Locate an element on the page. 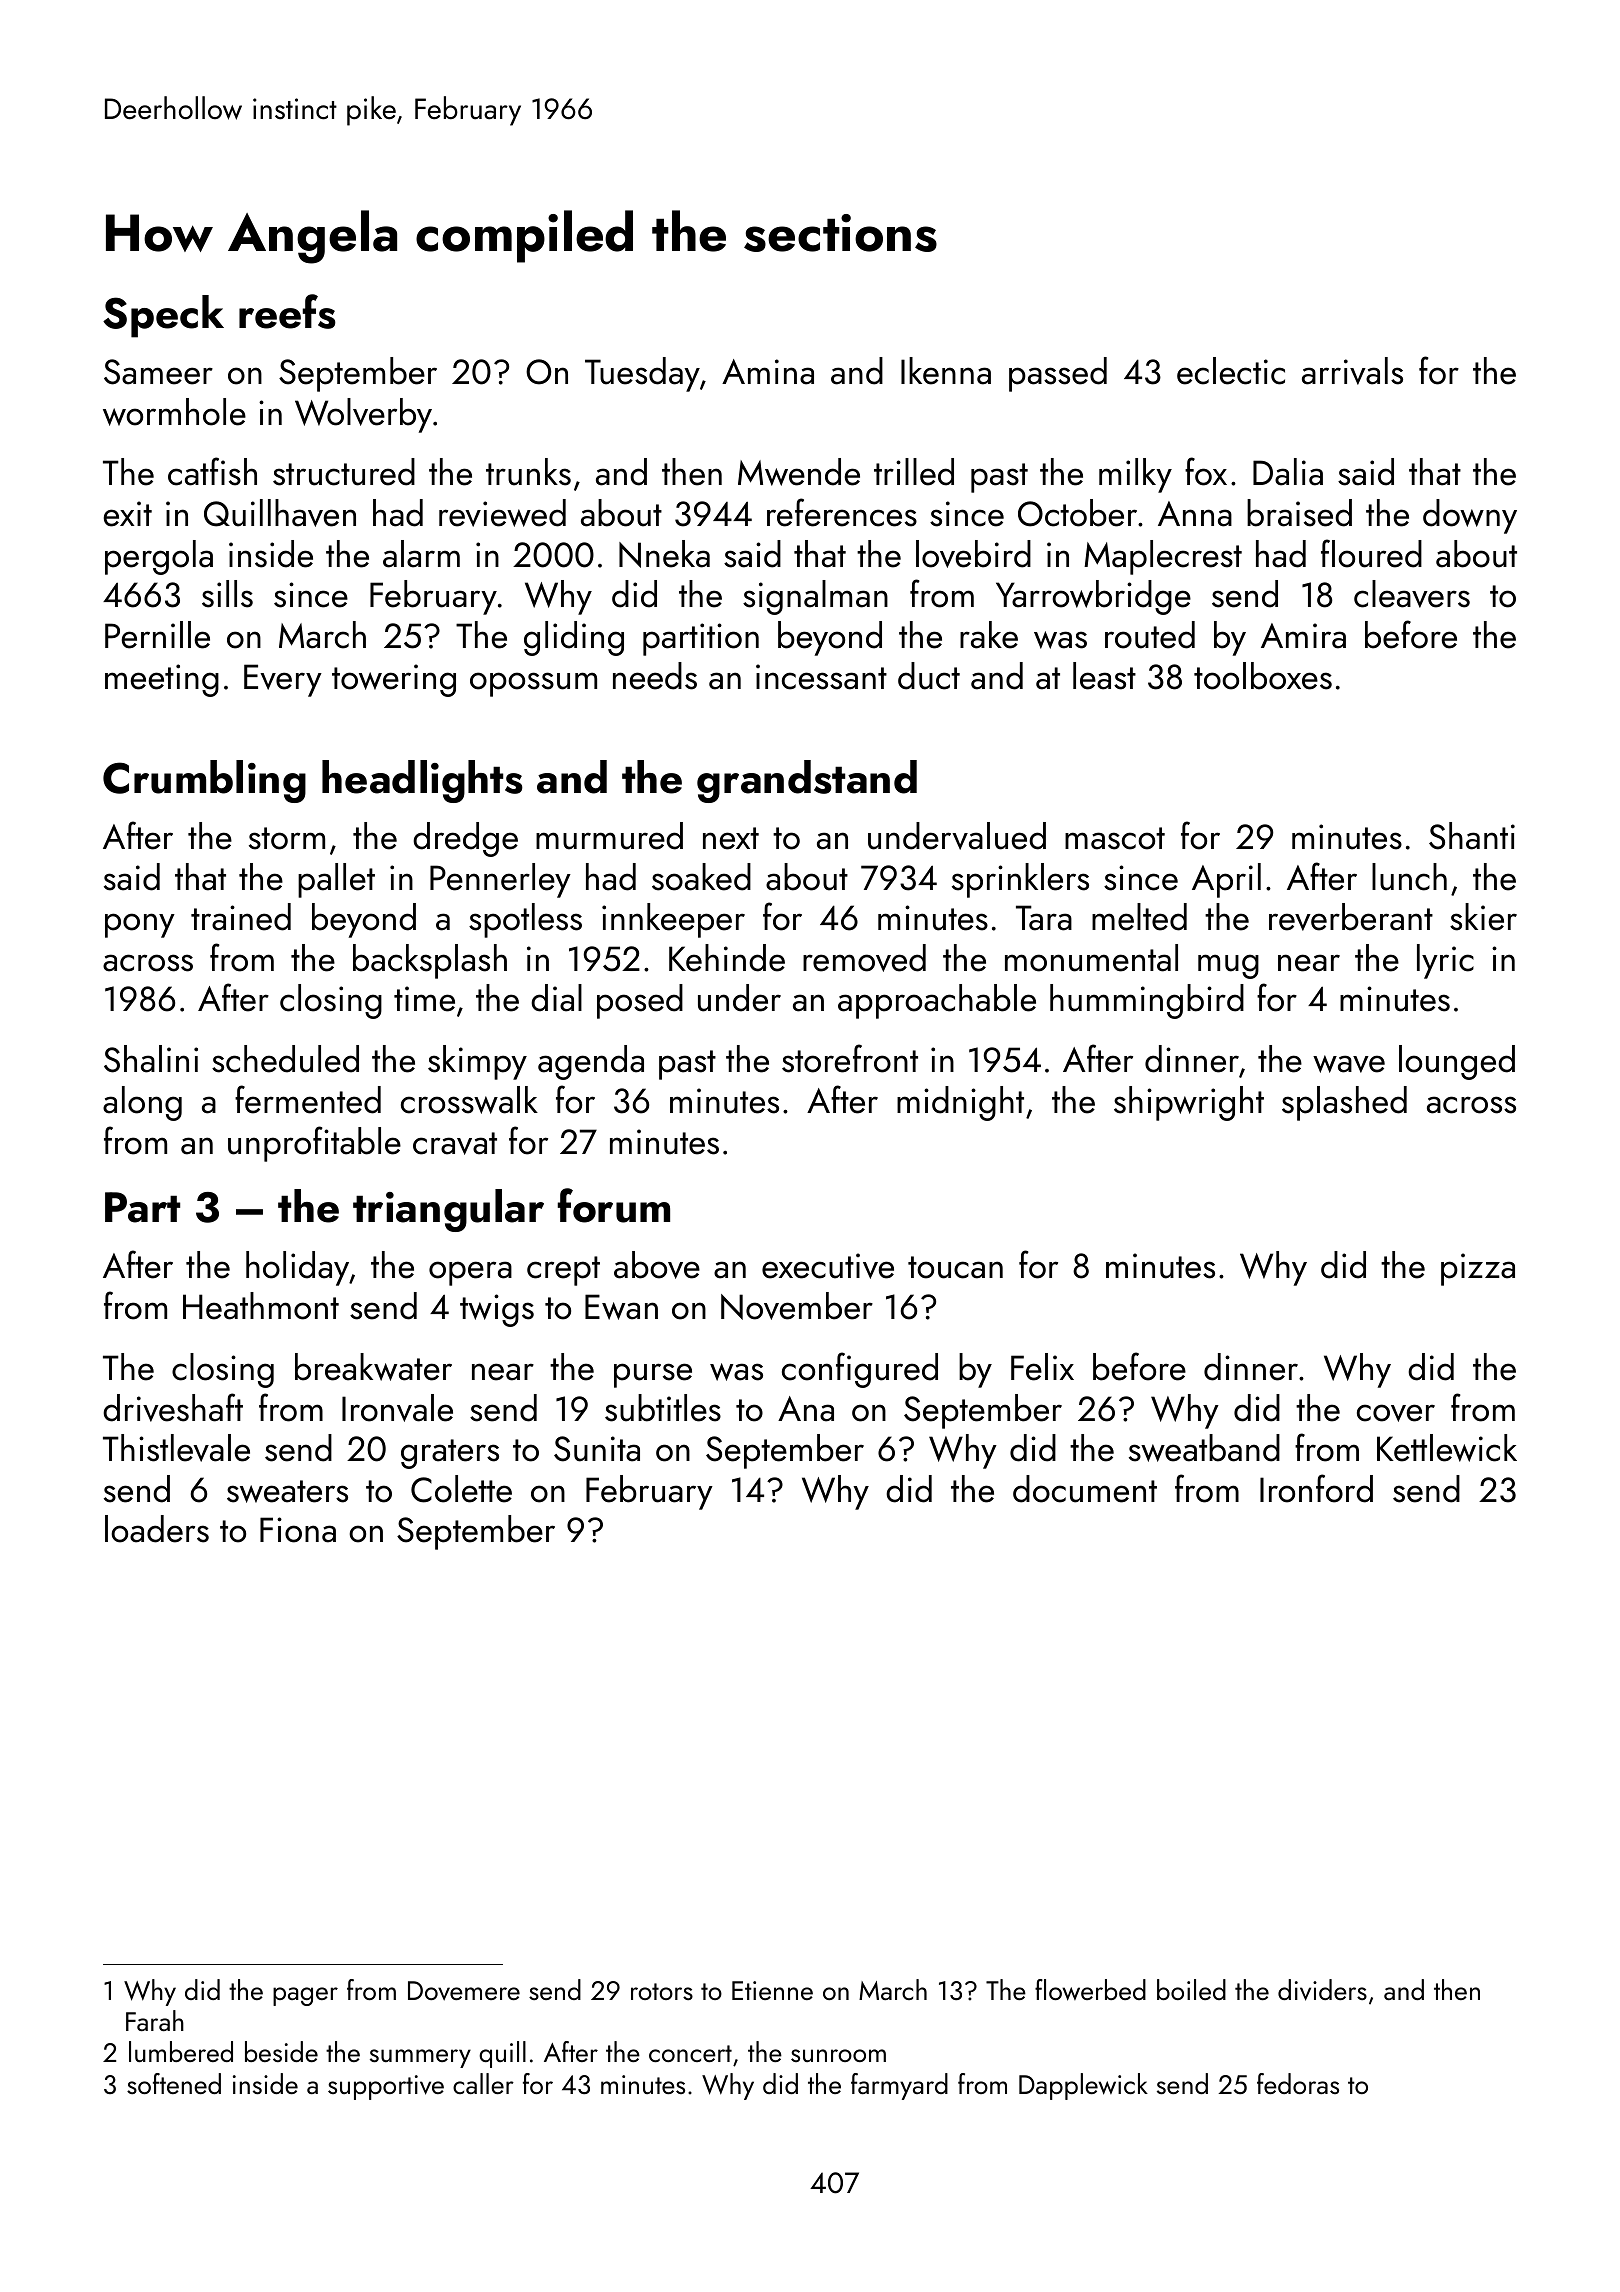 The height and width of the image is (2292, 1620). Amina is located at coordinates (768, 372).
